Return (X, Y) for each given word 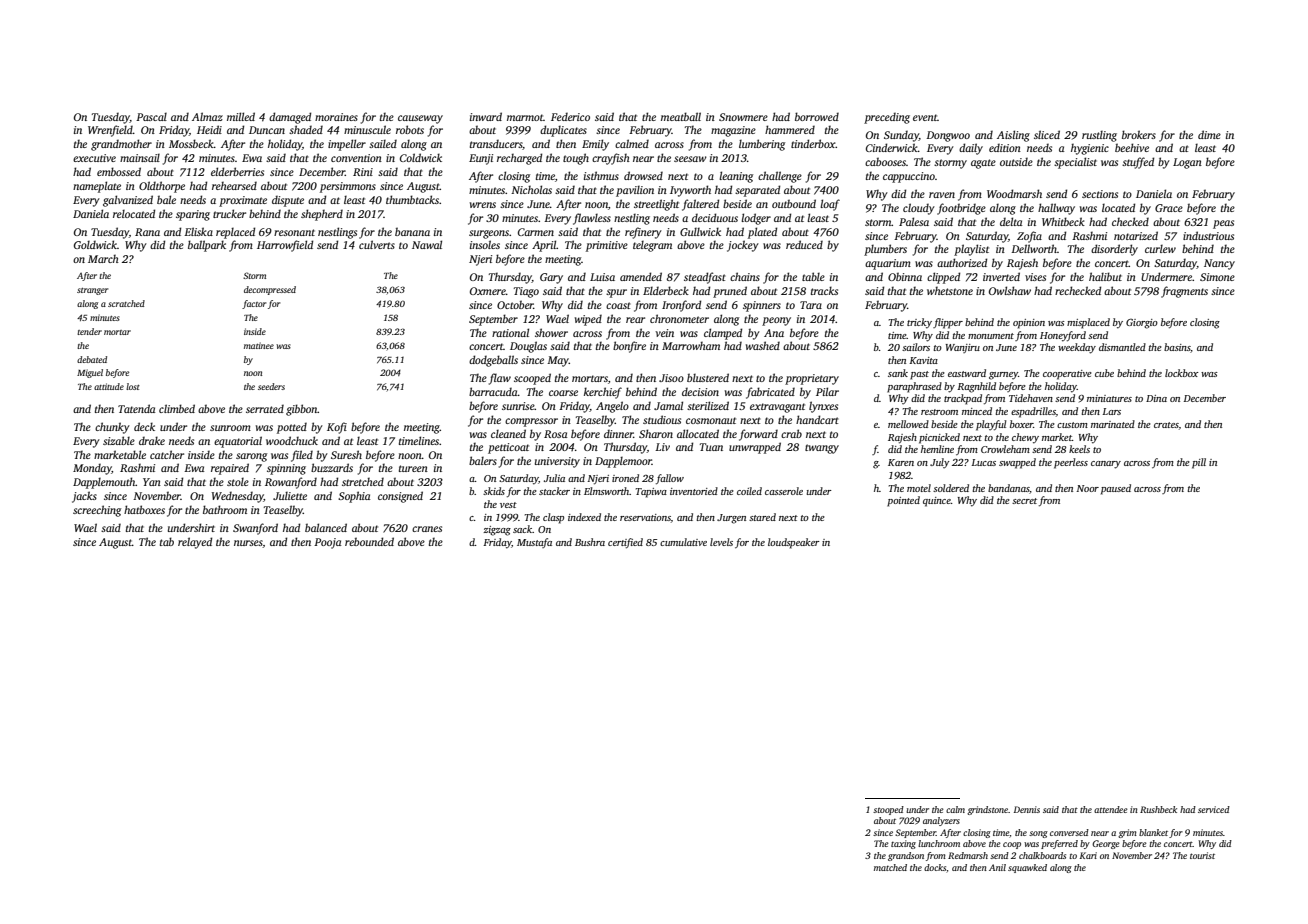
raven (942, 195)
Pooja (327, 543)
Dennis (1027, 809)
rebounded (369, 541)
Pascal (151, 117)
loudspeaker (794, 543)
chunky (112, 428)
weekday (1077, 348)
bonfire (629, 347)
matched (890, 867)
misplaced (1088, 323)
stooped (888, 810)
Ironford (681, 306)
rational (510, 332)
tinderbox (813, 143)
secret (1024, 501)
